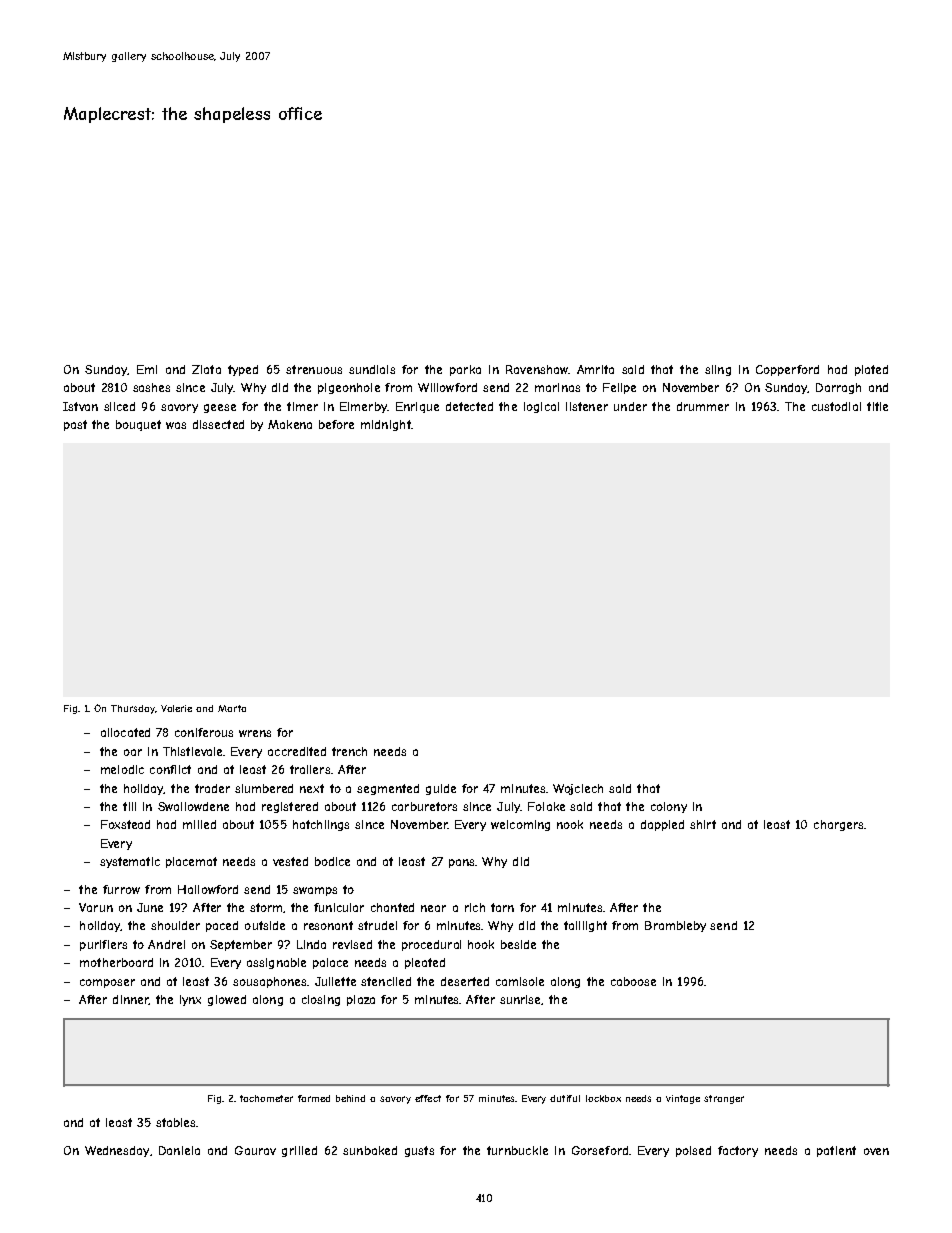  Describe the element at coordinates (703, 824) in the page. I see `shirt` at that location.
